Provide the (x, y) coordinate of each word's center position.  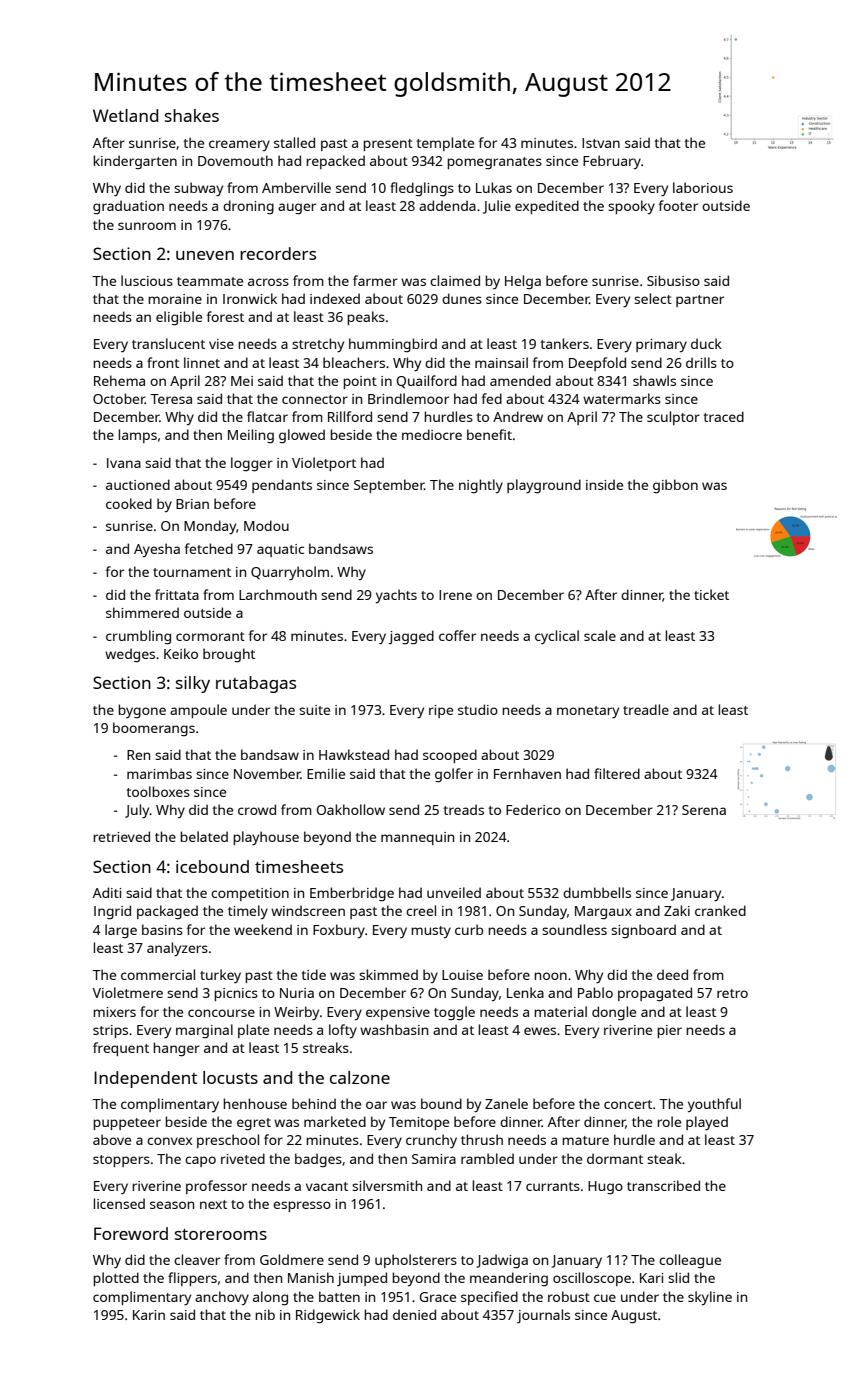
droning (248, 207)
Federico (533, 809)
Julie (497, 207)
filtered (617, 773)
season (172, 1205)
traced (724, 416)
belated (204, 836)
